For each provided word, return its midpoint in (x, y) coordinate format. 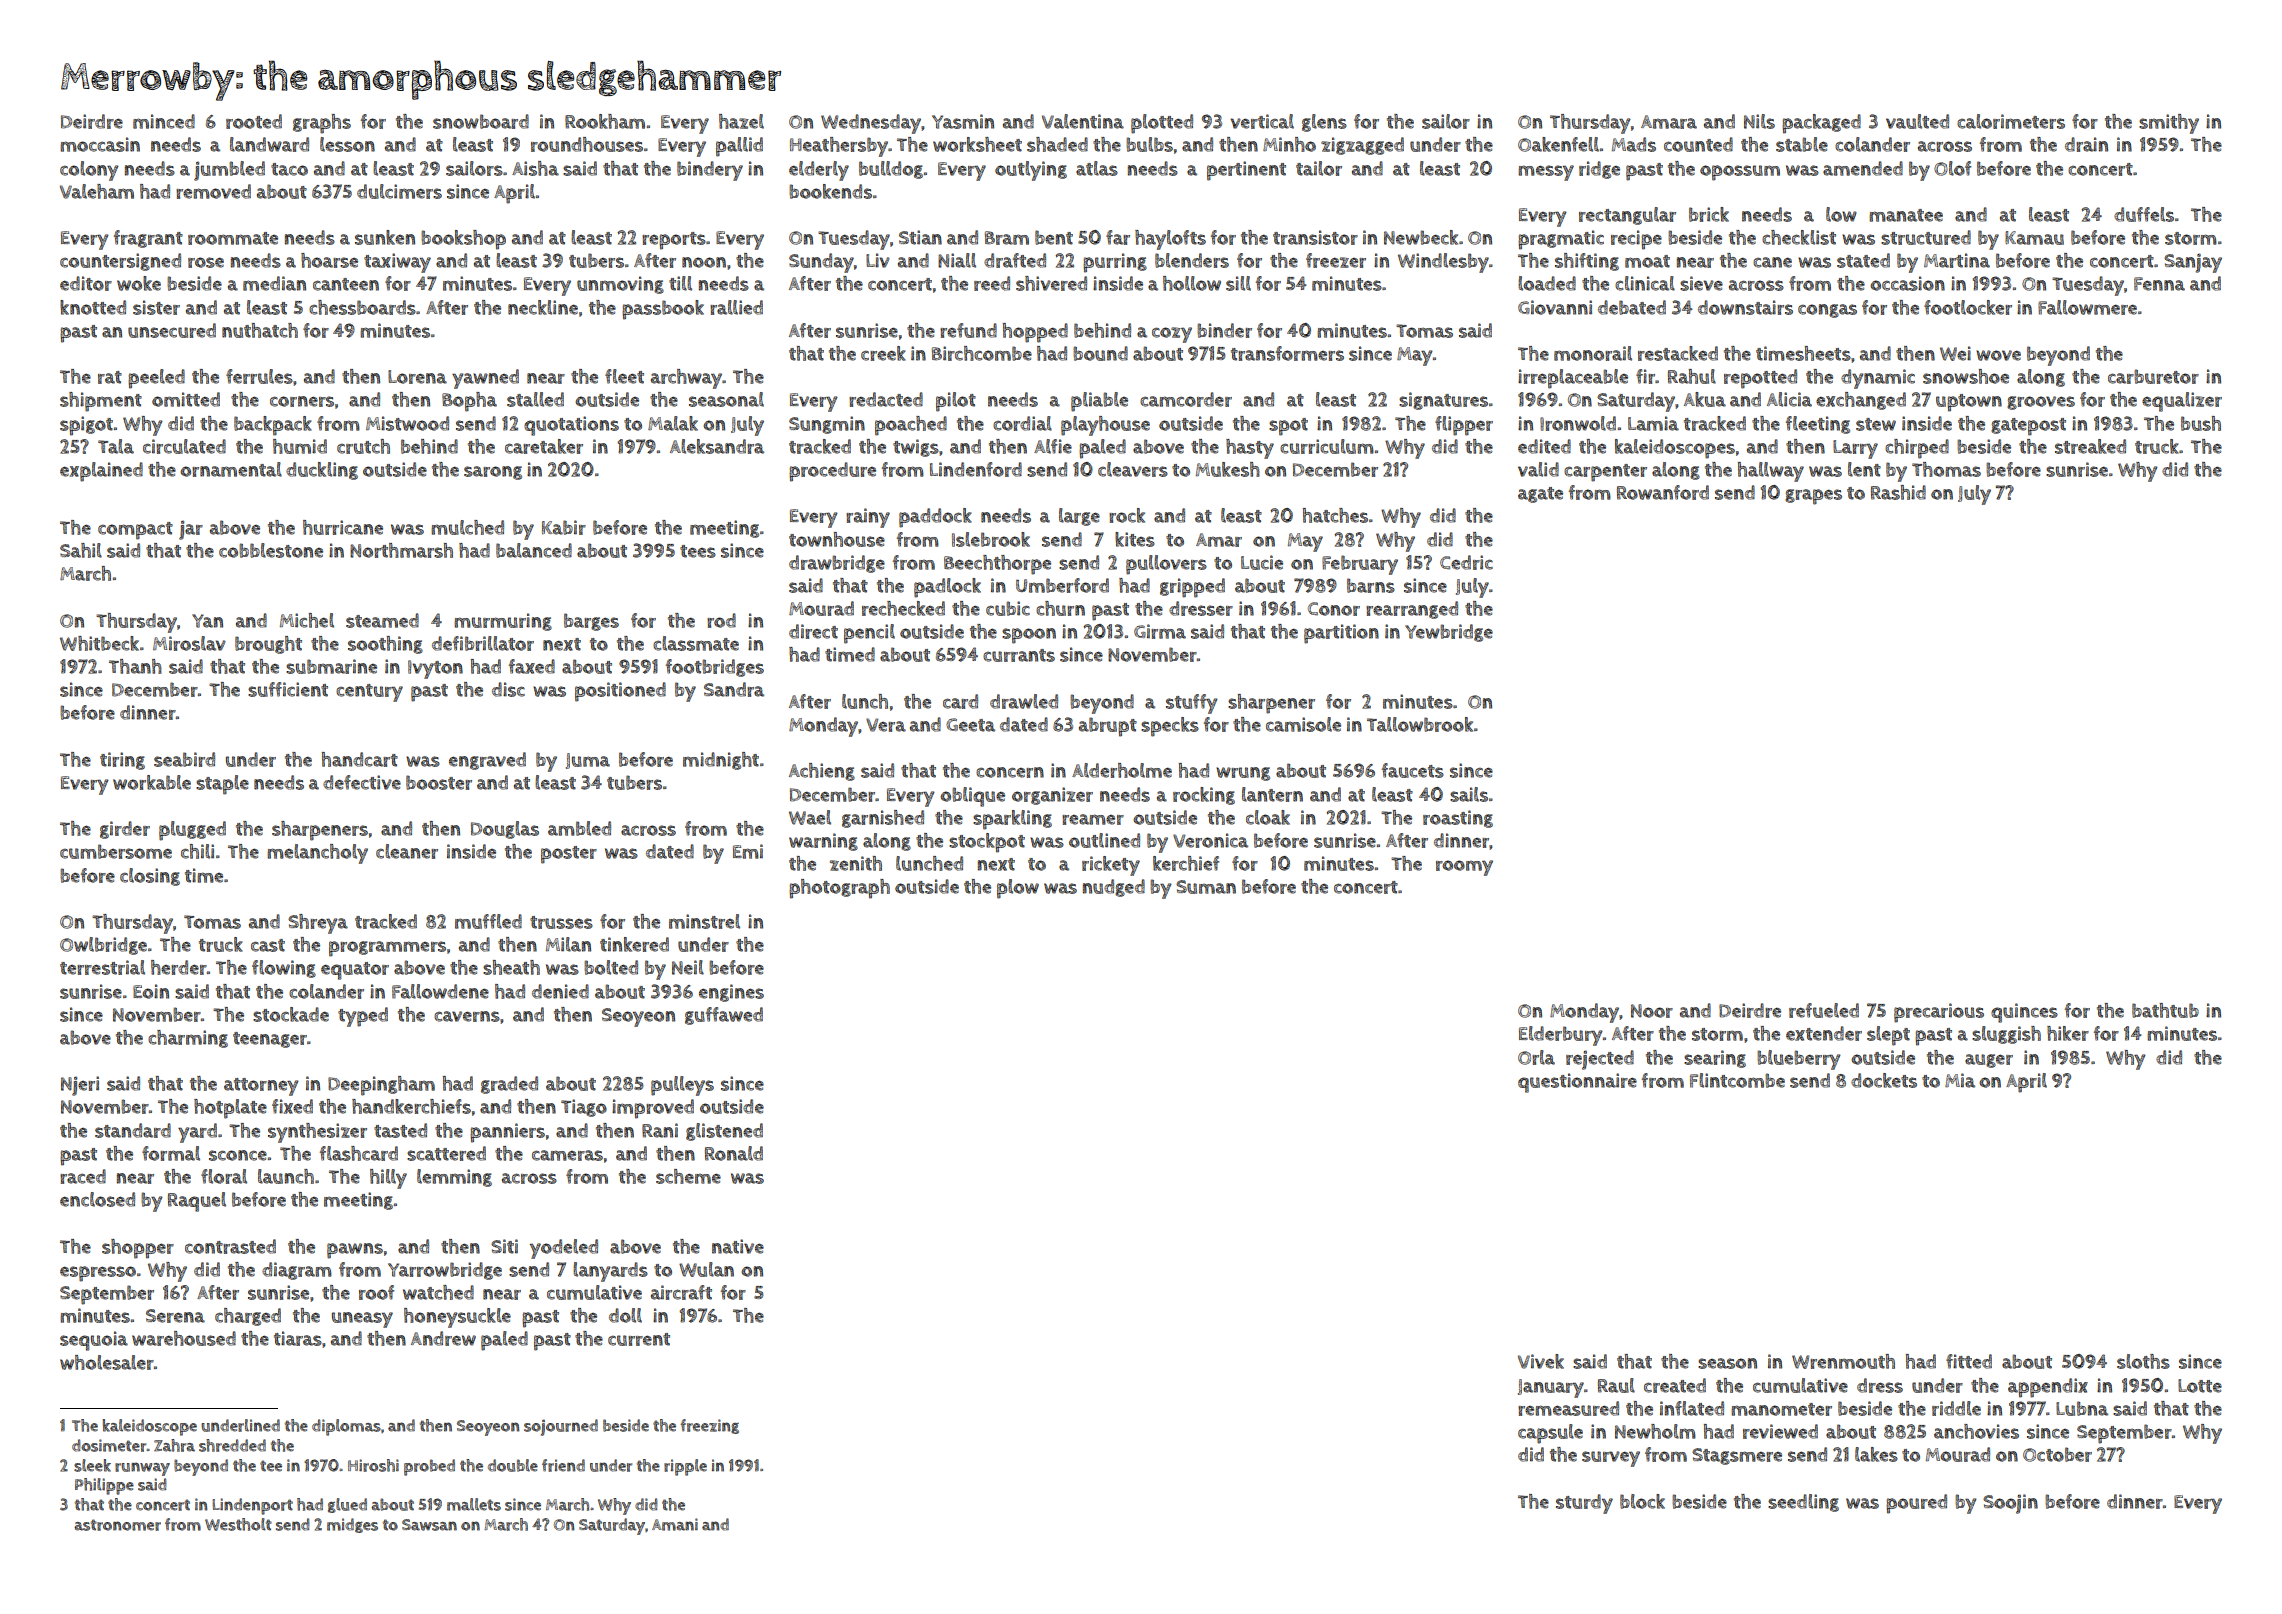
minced (164, 121)
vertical (1262, 121)
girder (125, 830)
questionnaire (1577, 1083)
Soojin (2010, 1504)
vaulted (1917, 121)
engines (731, 993)
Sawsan (429, 1525)
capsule (1550, 1434)
